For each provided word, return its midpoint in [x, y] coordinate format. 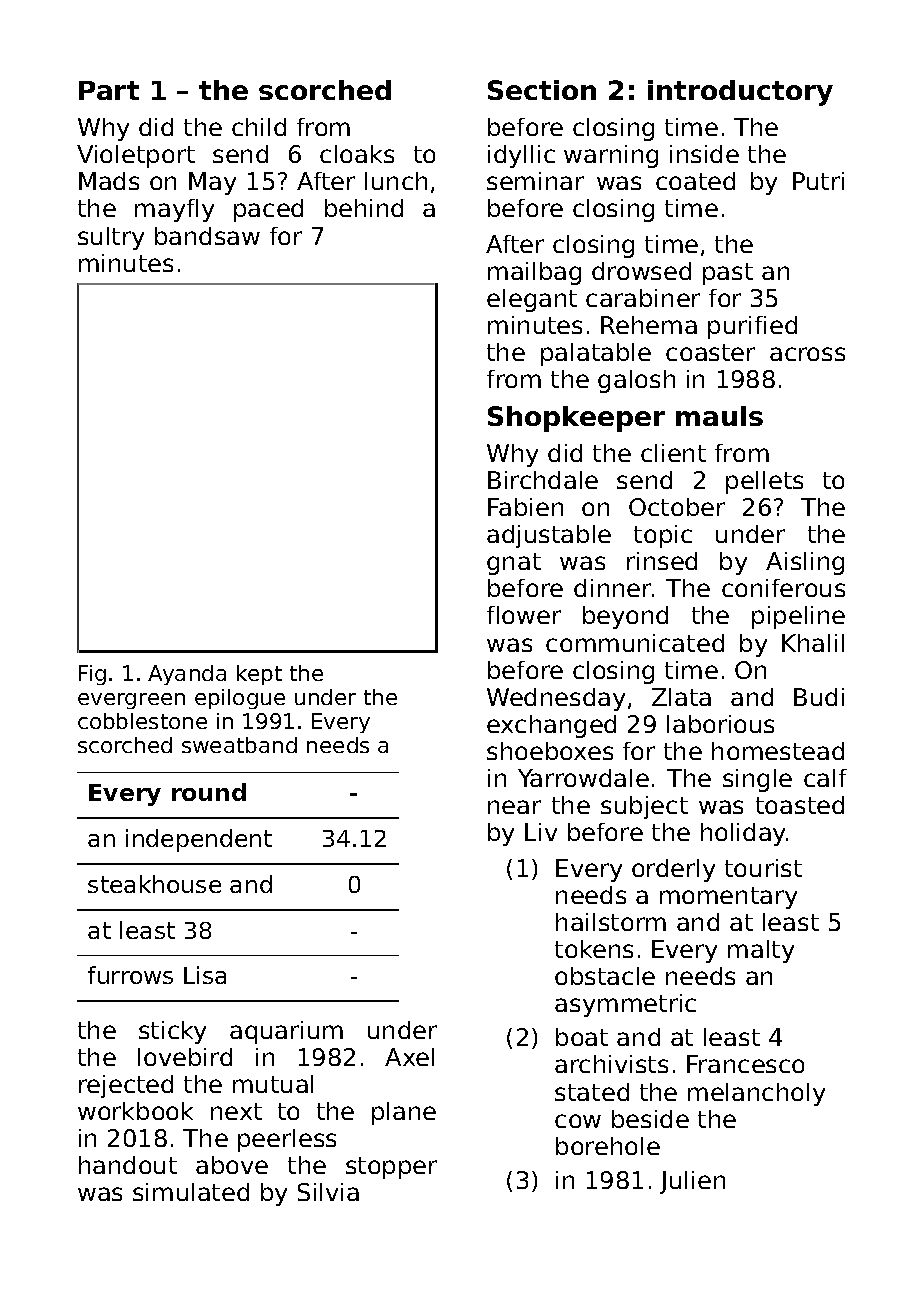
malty [761, 951]
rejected [126, 1086]
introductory [740, 93]
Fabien [525, 507]
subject [644, 807]
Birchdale [543, 480]
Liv [541, 832]
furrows [130, 975]
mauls [719, 416]
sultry [111, 238]
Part [109, 90]
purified [752, 327]
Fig [92, 675]
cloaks [357, 154]
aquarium [286, 1032]
